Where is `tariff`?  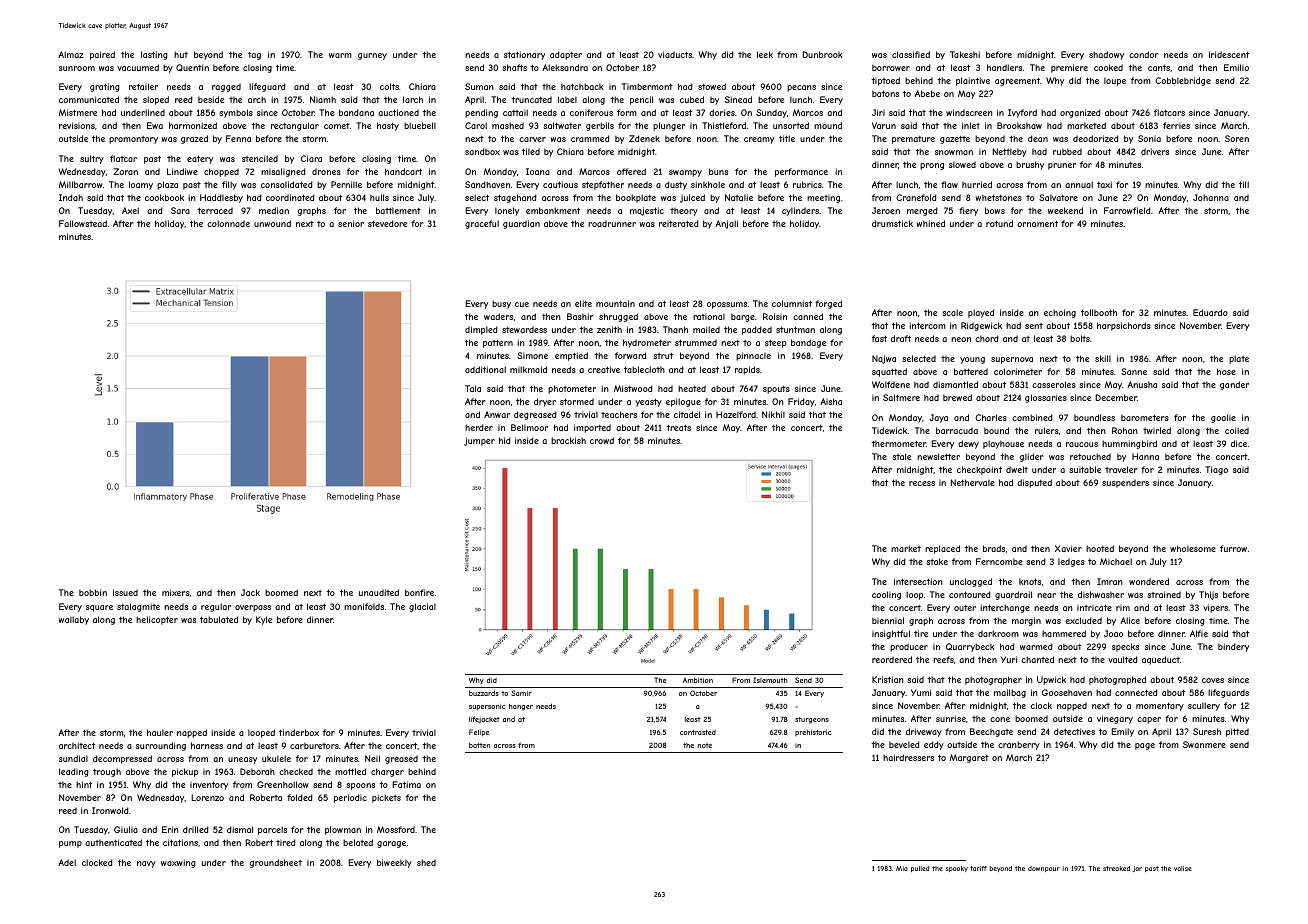 tariff is located at coordinates (978, 868).
